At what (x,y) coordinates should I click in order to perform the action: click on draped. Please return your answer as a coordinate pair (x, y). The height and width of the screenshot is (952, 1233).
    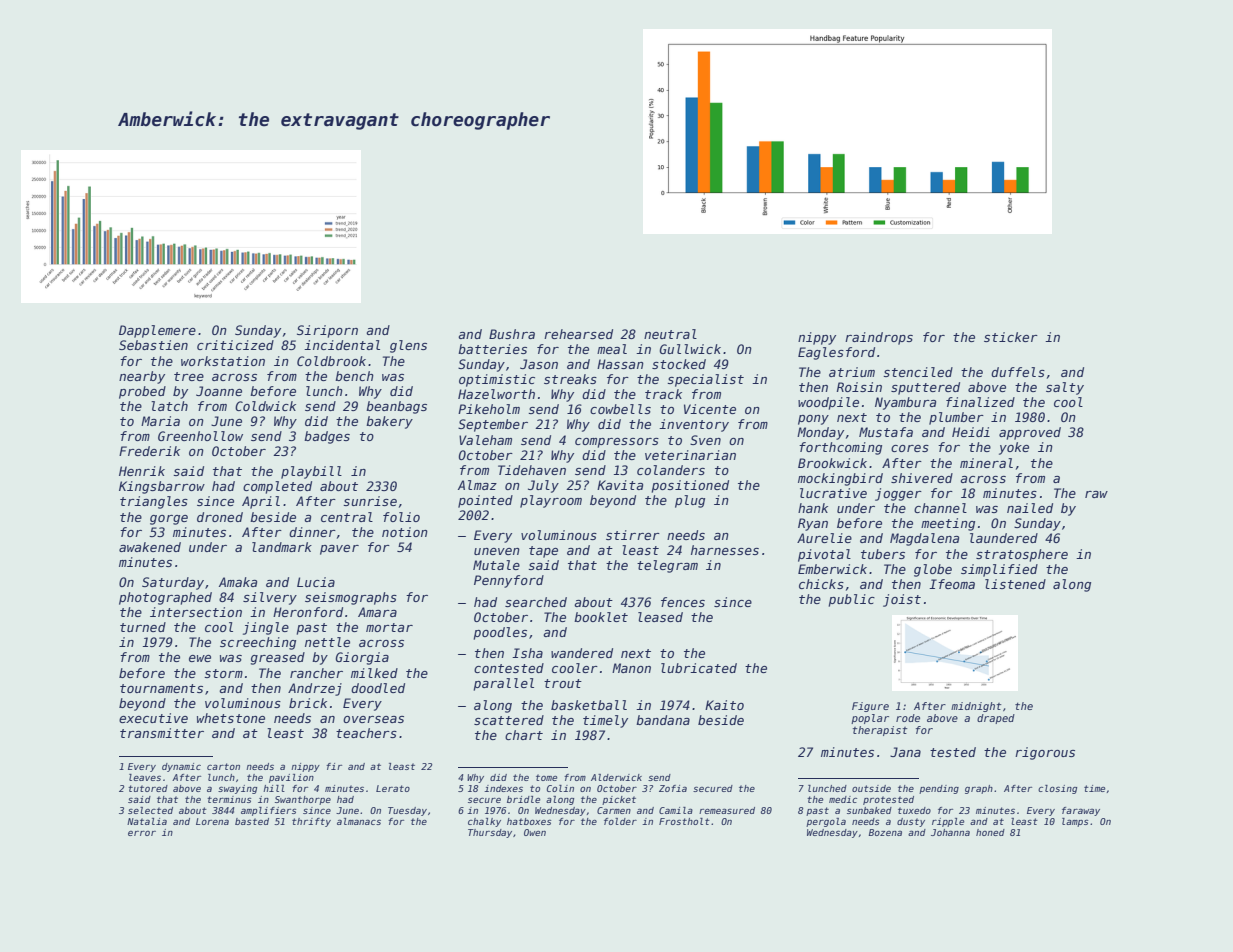
    Looking at the image, I should click on (996, 719).
